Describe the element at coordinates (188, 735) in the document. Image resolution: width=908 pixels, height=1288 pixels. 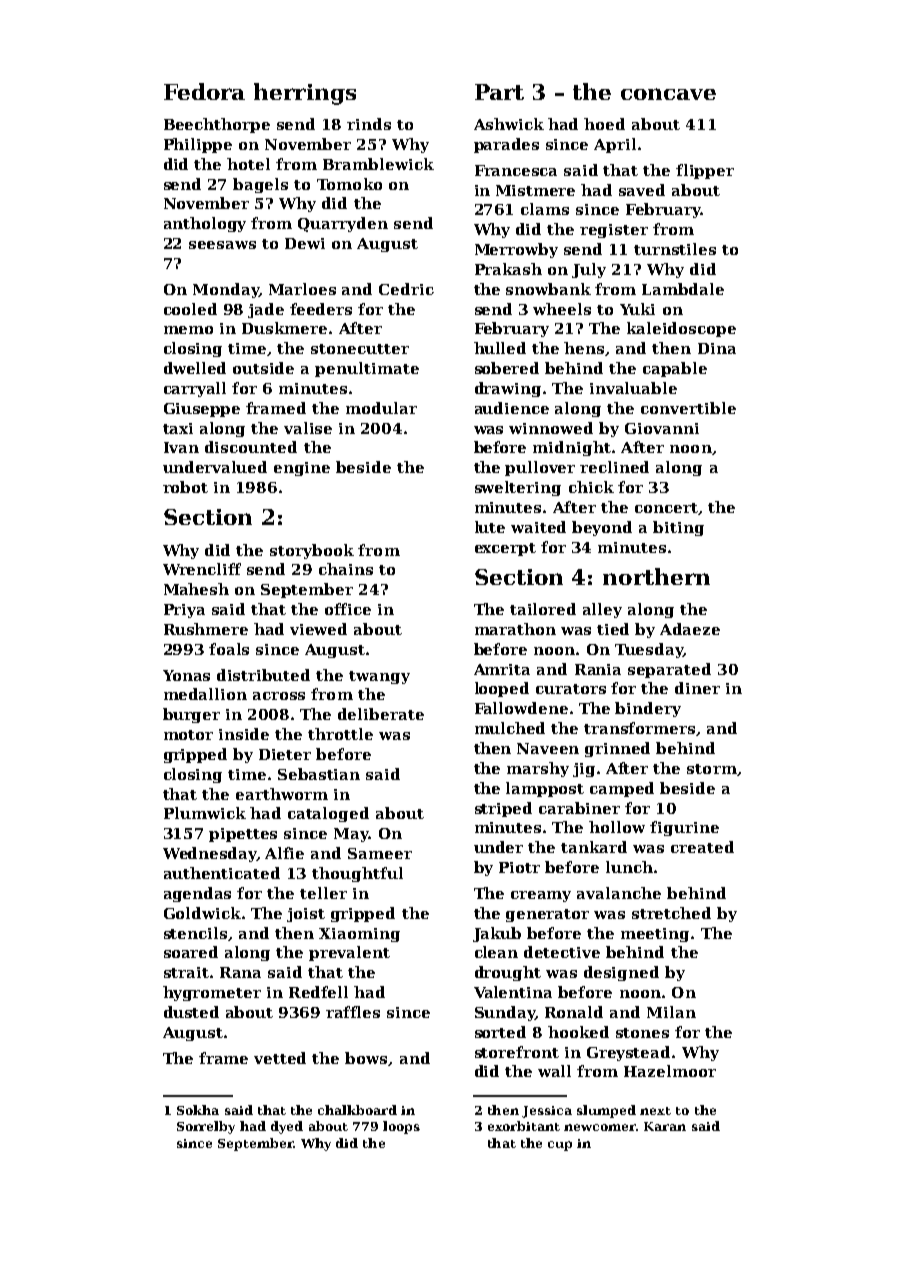
I see `motor` at that location.
